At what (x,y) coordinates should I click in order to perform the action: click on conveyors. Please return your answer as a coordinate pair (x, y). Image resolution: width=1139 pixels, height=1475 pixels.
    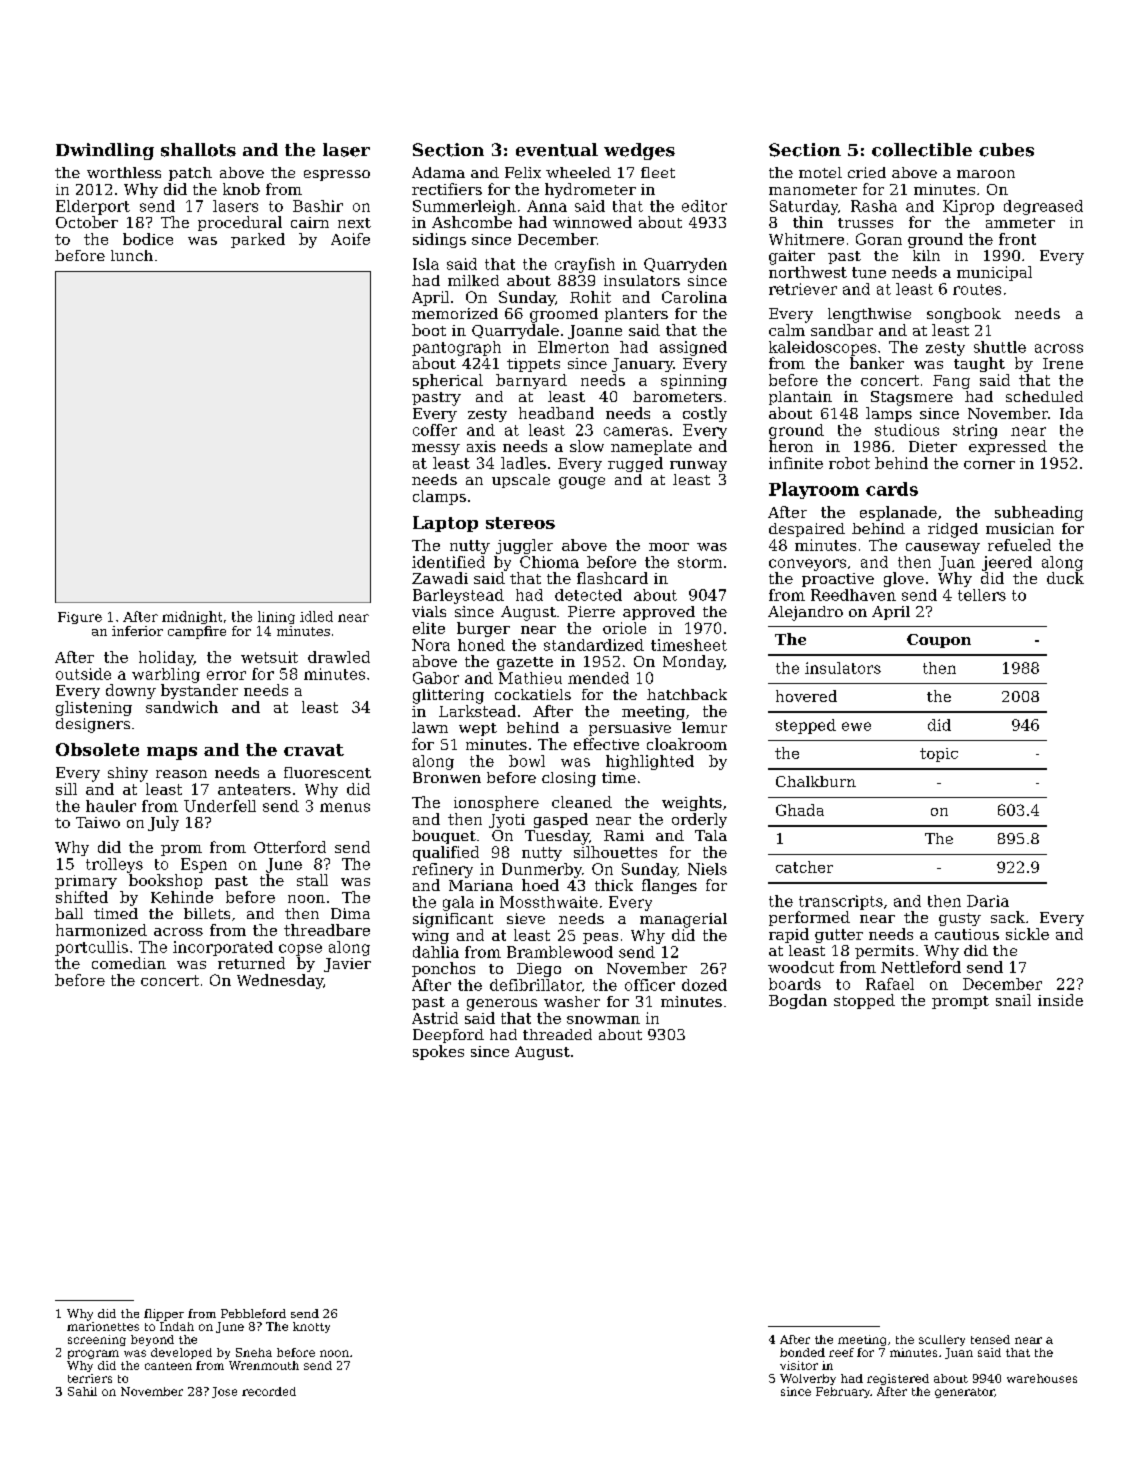
    Looking at the image, I should click on (807, 565).
